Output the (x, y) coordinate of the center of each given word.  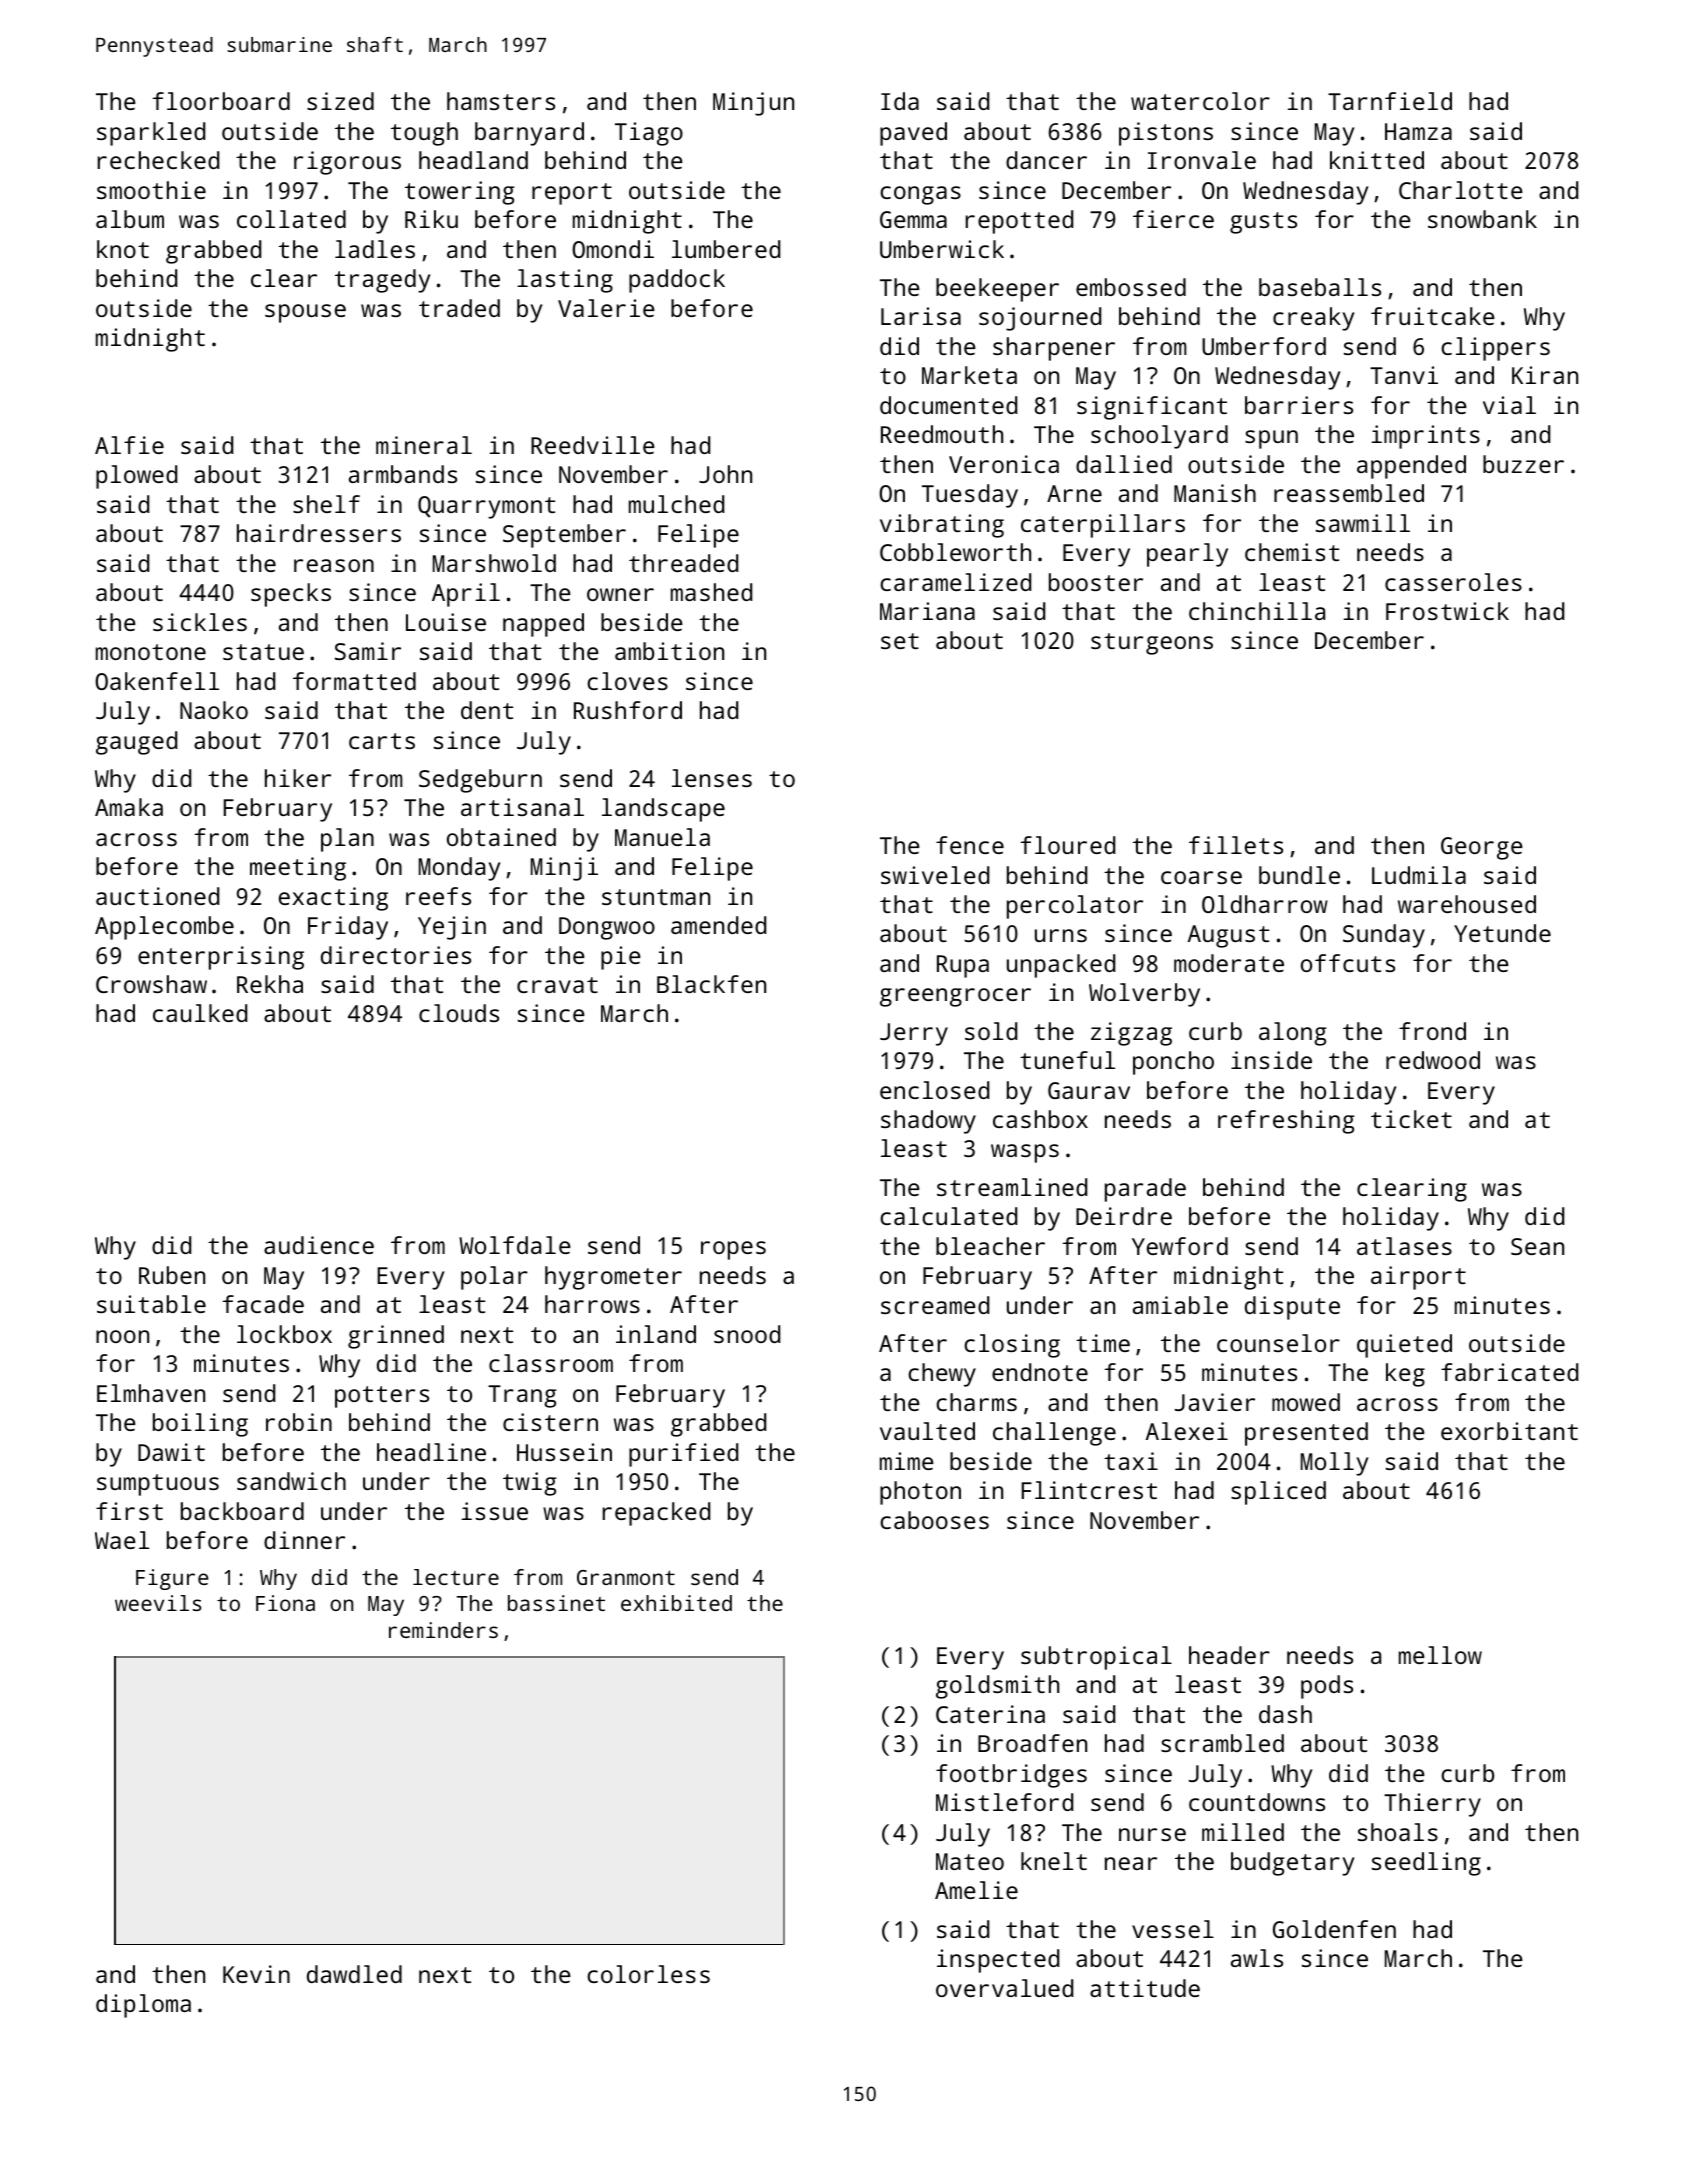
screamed (935, 1305)
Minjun (753, 104)
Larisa (921, 316)
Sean (1537, 1246)
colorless (648, 1974)
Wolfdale (515, 1245)
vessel (1173, 1929)
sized (340, 101)
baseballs (1320, 287)
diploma (143, 2006)
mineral (424, 445)
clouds (459, 1013)
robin (299, 1422)
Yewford (1180, 1246)
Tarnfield (1390, 101)
